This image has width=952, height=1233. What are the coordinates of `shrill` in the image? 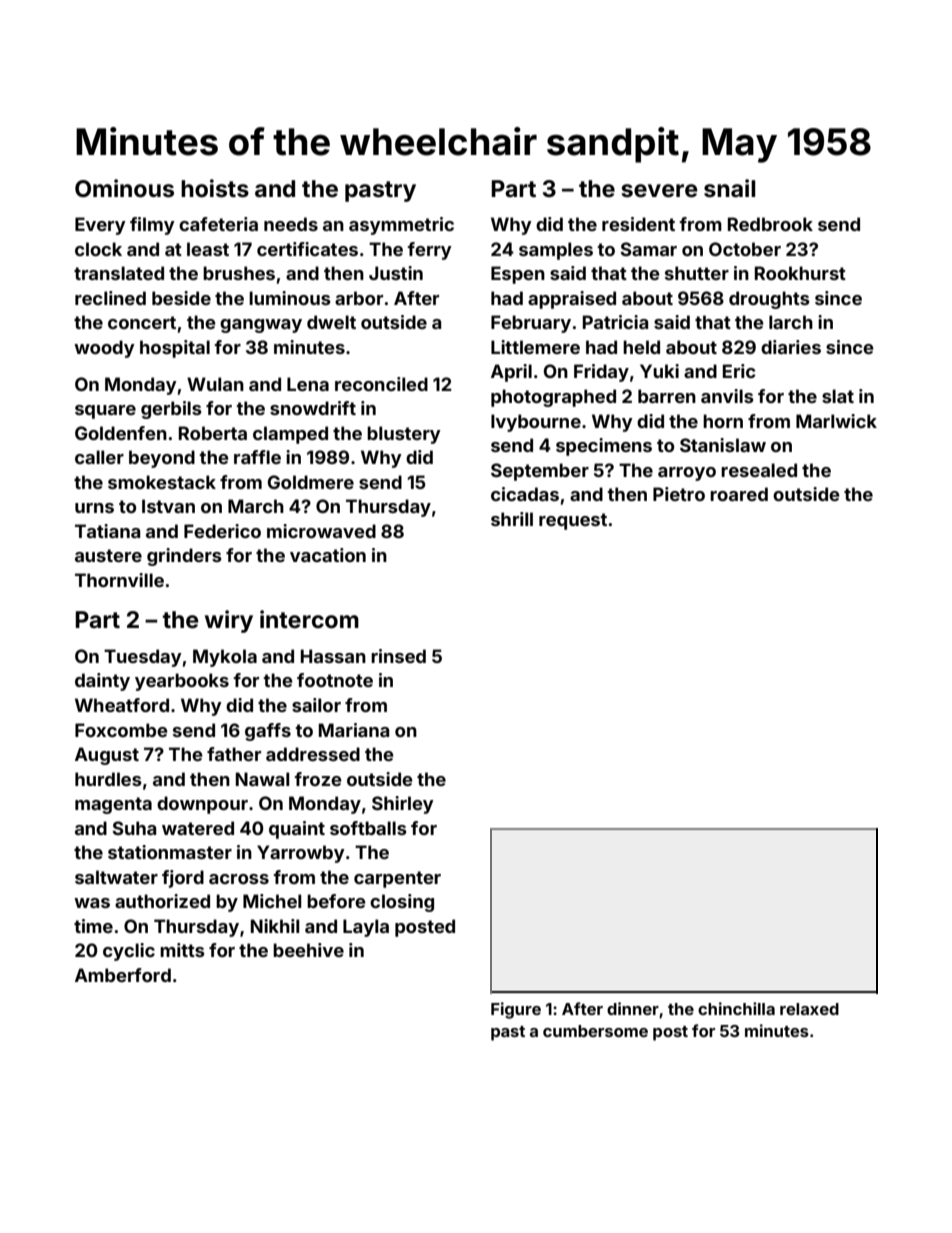 It's located at (512, 519).
